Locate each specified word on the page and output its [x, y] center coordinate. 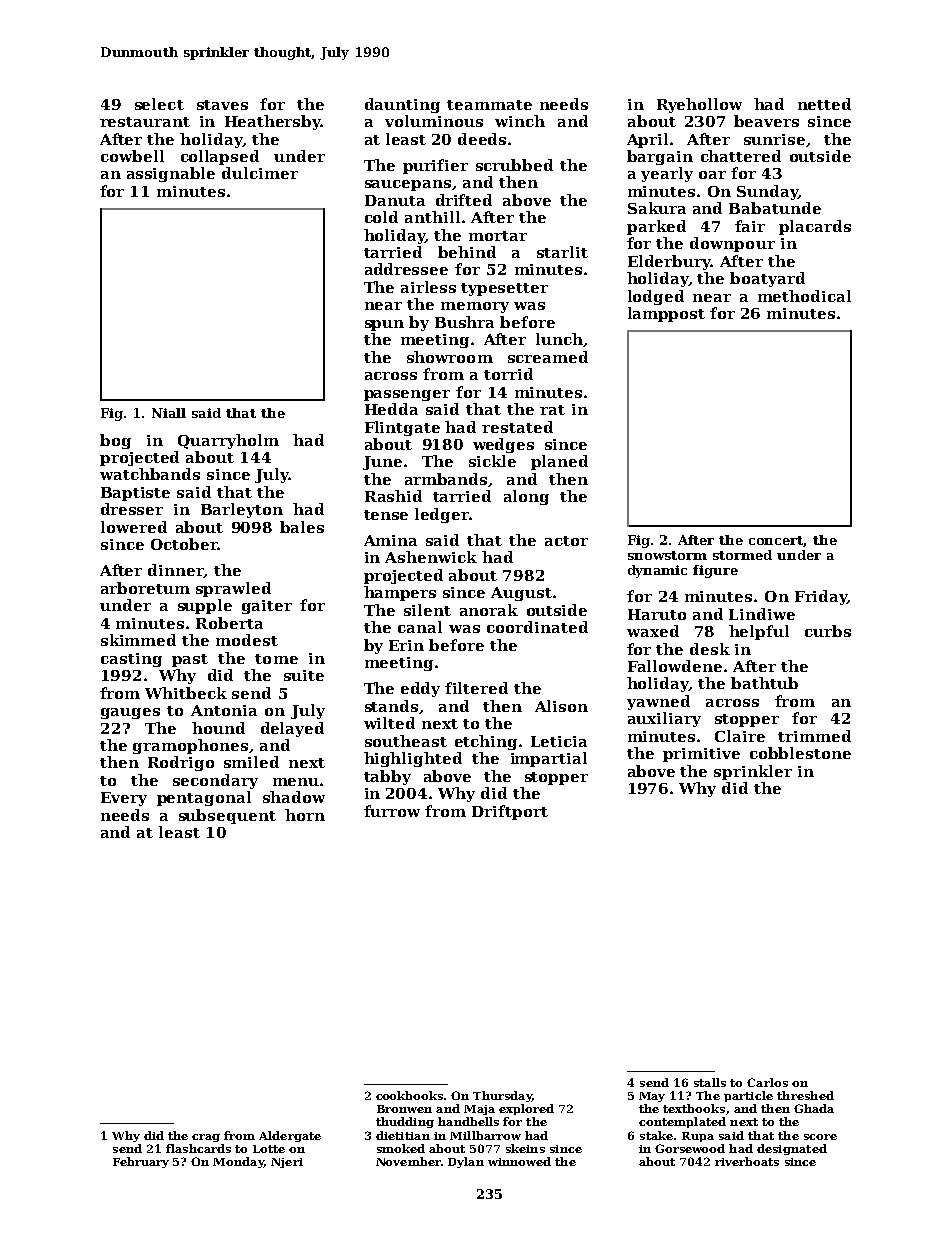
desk [710, 649]
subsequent [227, 816]
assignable [171, 174]
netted [824, 104]
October [184, 544]
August [521, 594]
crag [206, 1138]
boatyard [767, 279]
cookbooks [409, 1095]
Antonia [224, 710]
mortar [498, 236]
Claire [740, 736]
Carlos [767, 1082]
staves [222, 105]
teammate [489, 105]
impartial [549, 759]
